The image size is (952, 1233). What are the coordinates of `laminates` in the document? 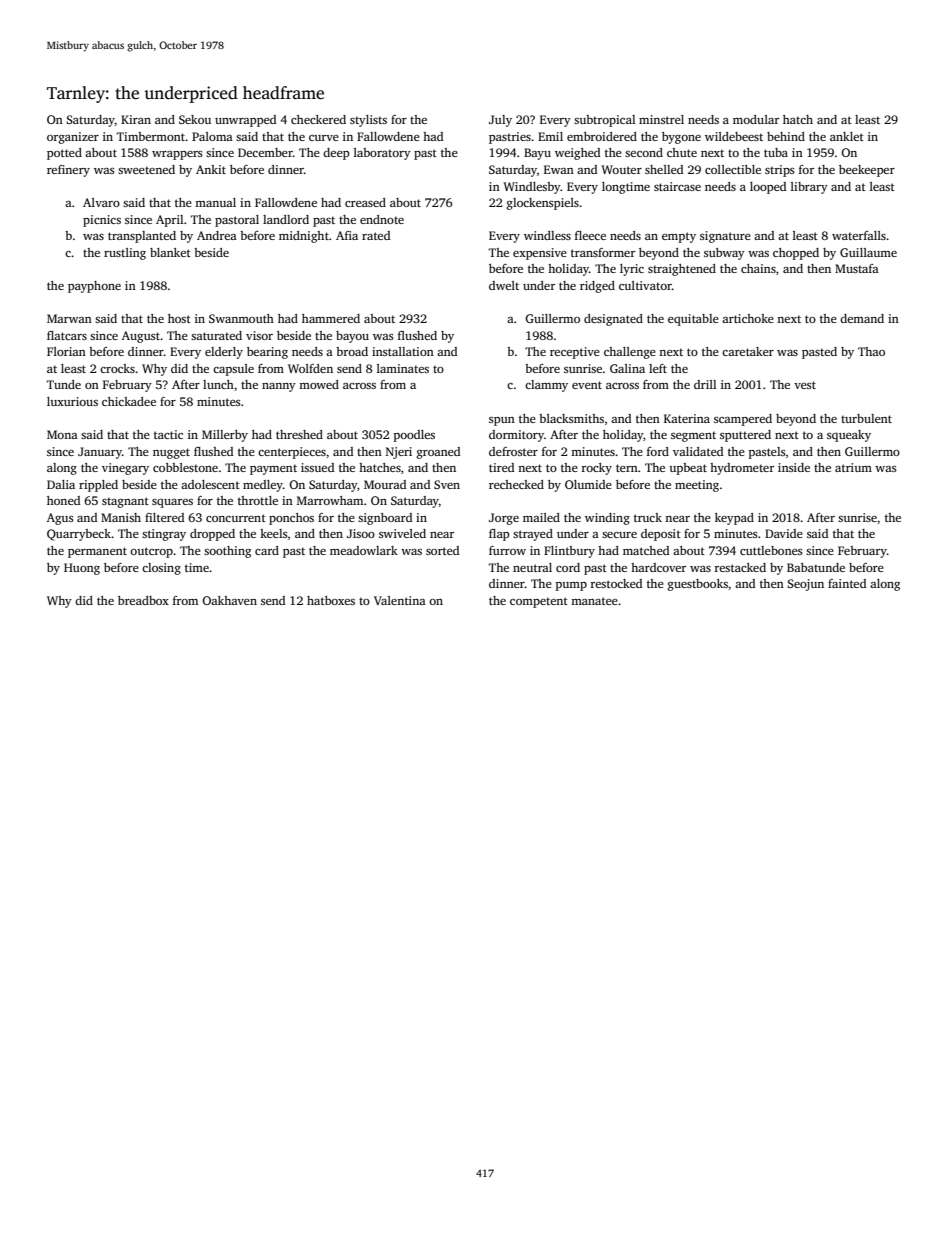 It's located at (403, 368).
